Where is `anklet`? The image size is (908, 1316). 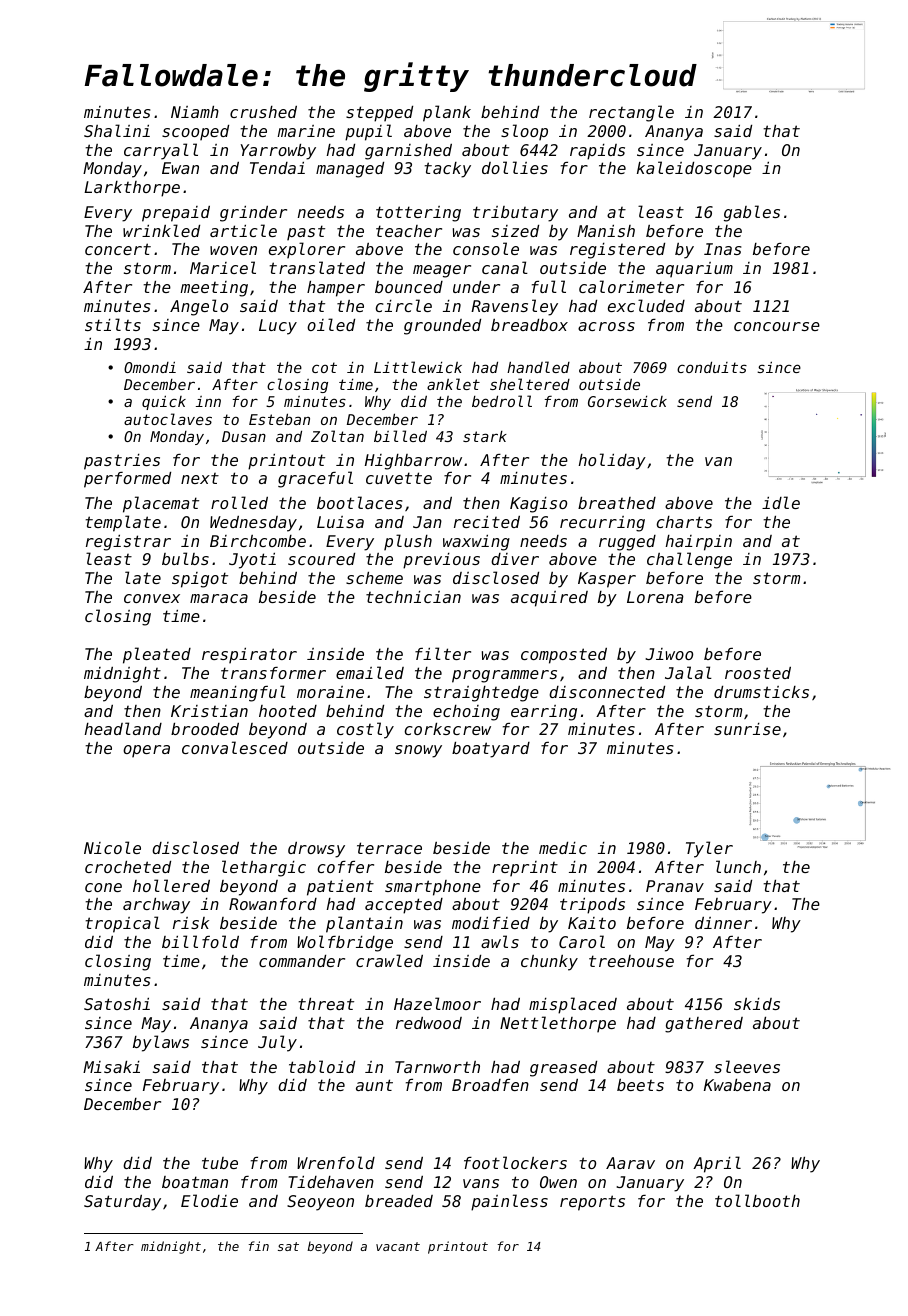
anklet is located at coordinates (453, 384).
